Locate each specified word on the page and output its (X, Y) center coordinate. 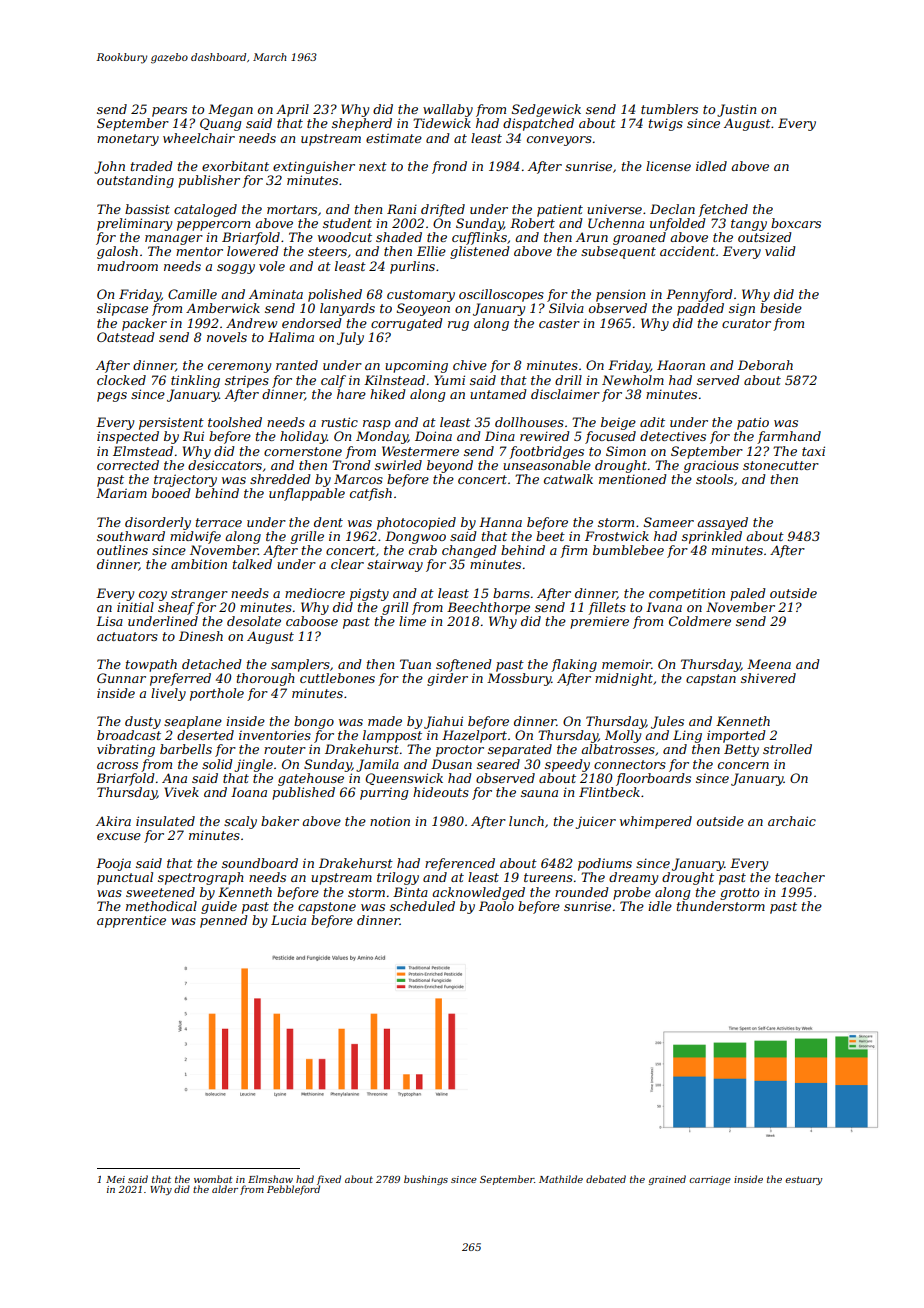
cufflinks (479, 238)
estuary (803, 1180)
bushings (426, 1180)
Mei (115, 1179)
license (668, 166)
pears (169, 112)
